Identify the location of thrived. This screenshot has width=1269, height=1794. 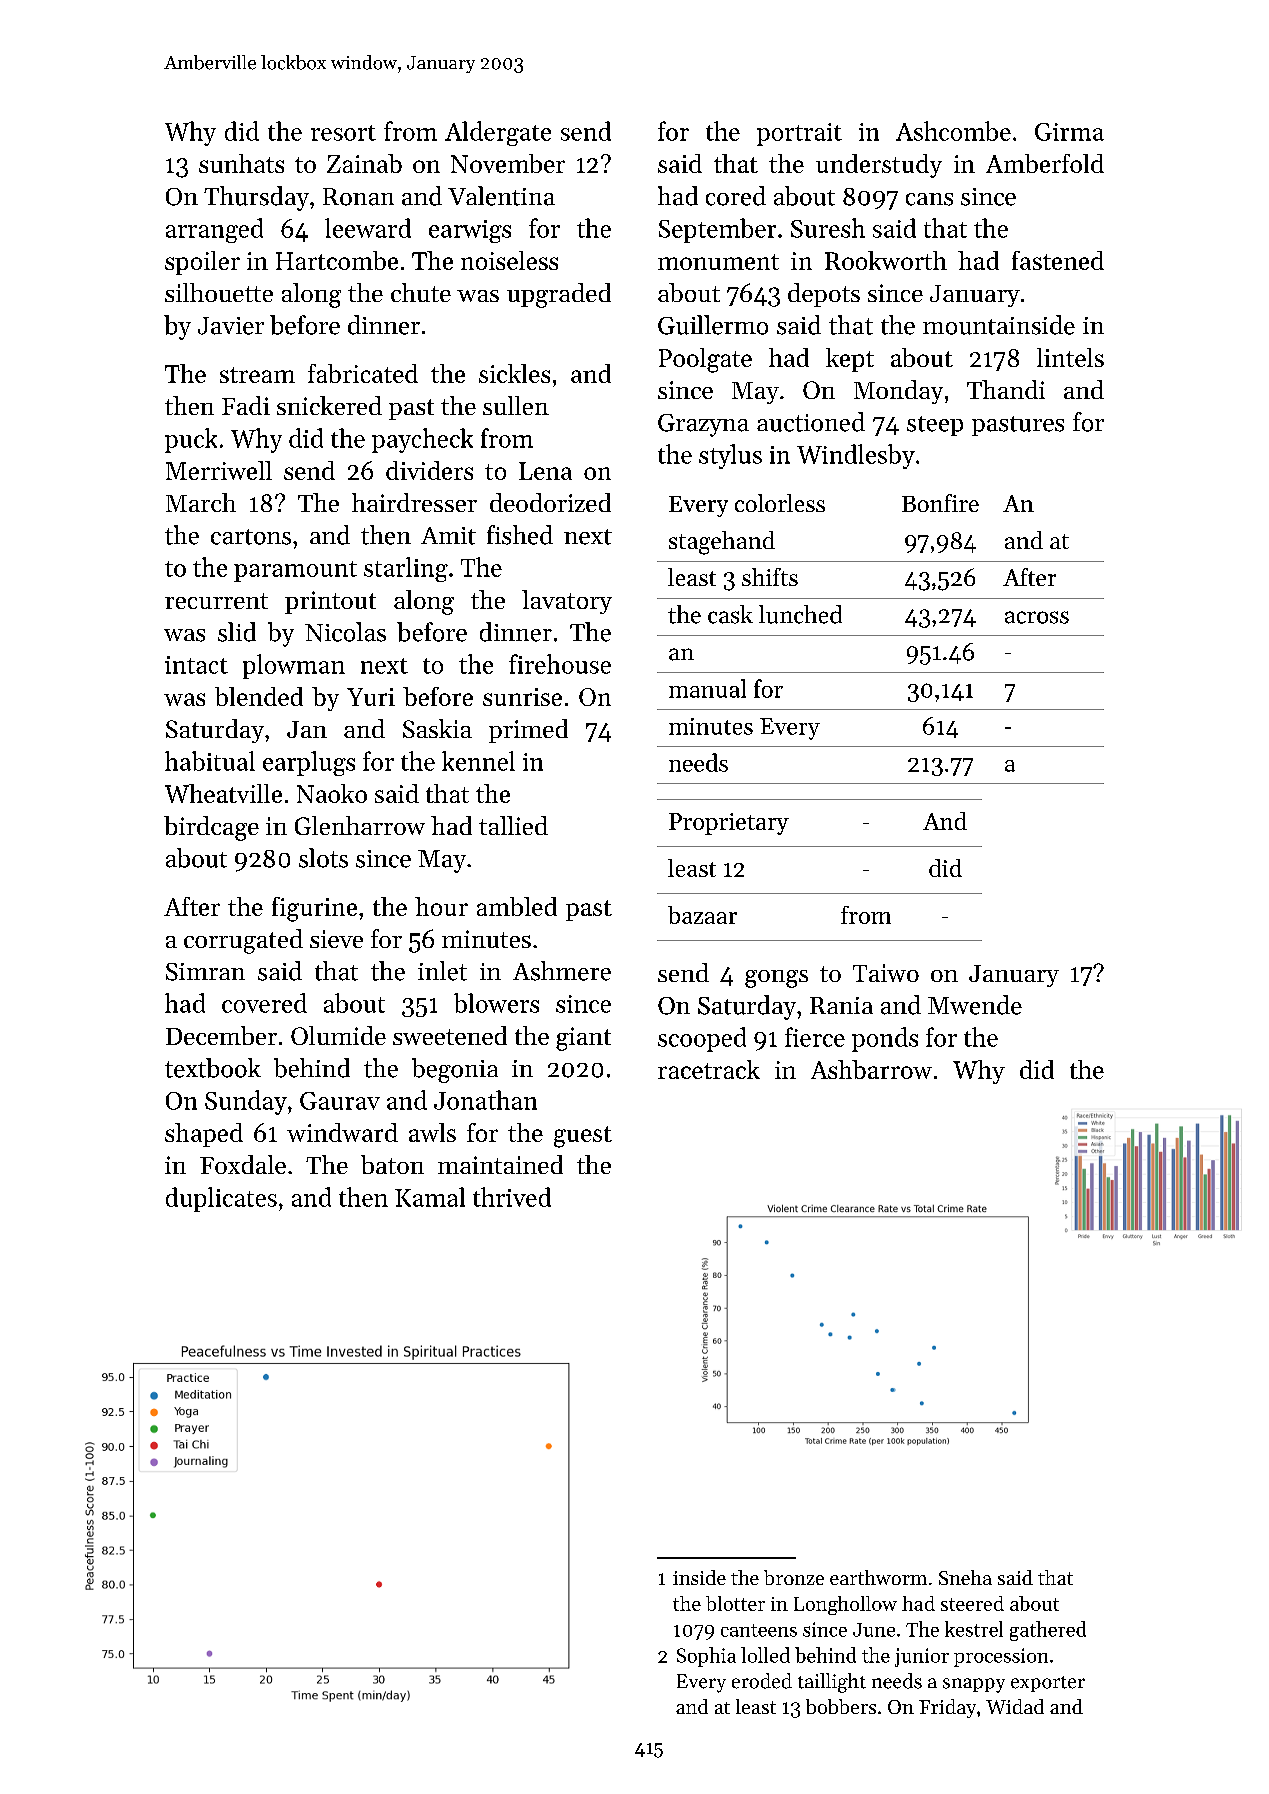
(512, 1197).
